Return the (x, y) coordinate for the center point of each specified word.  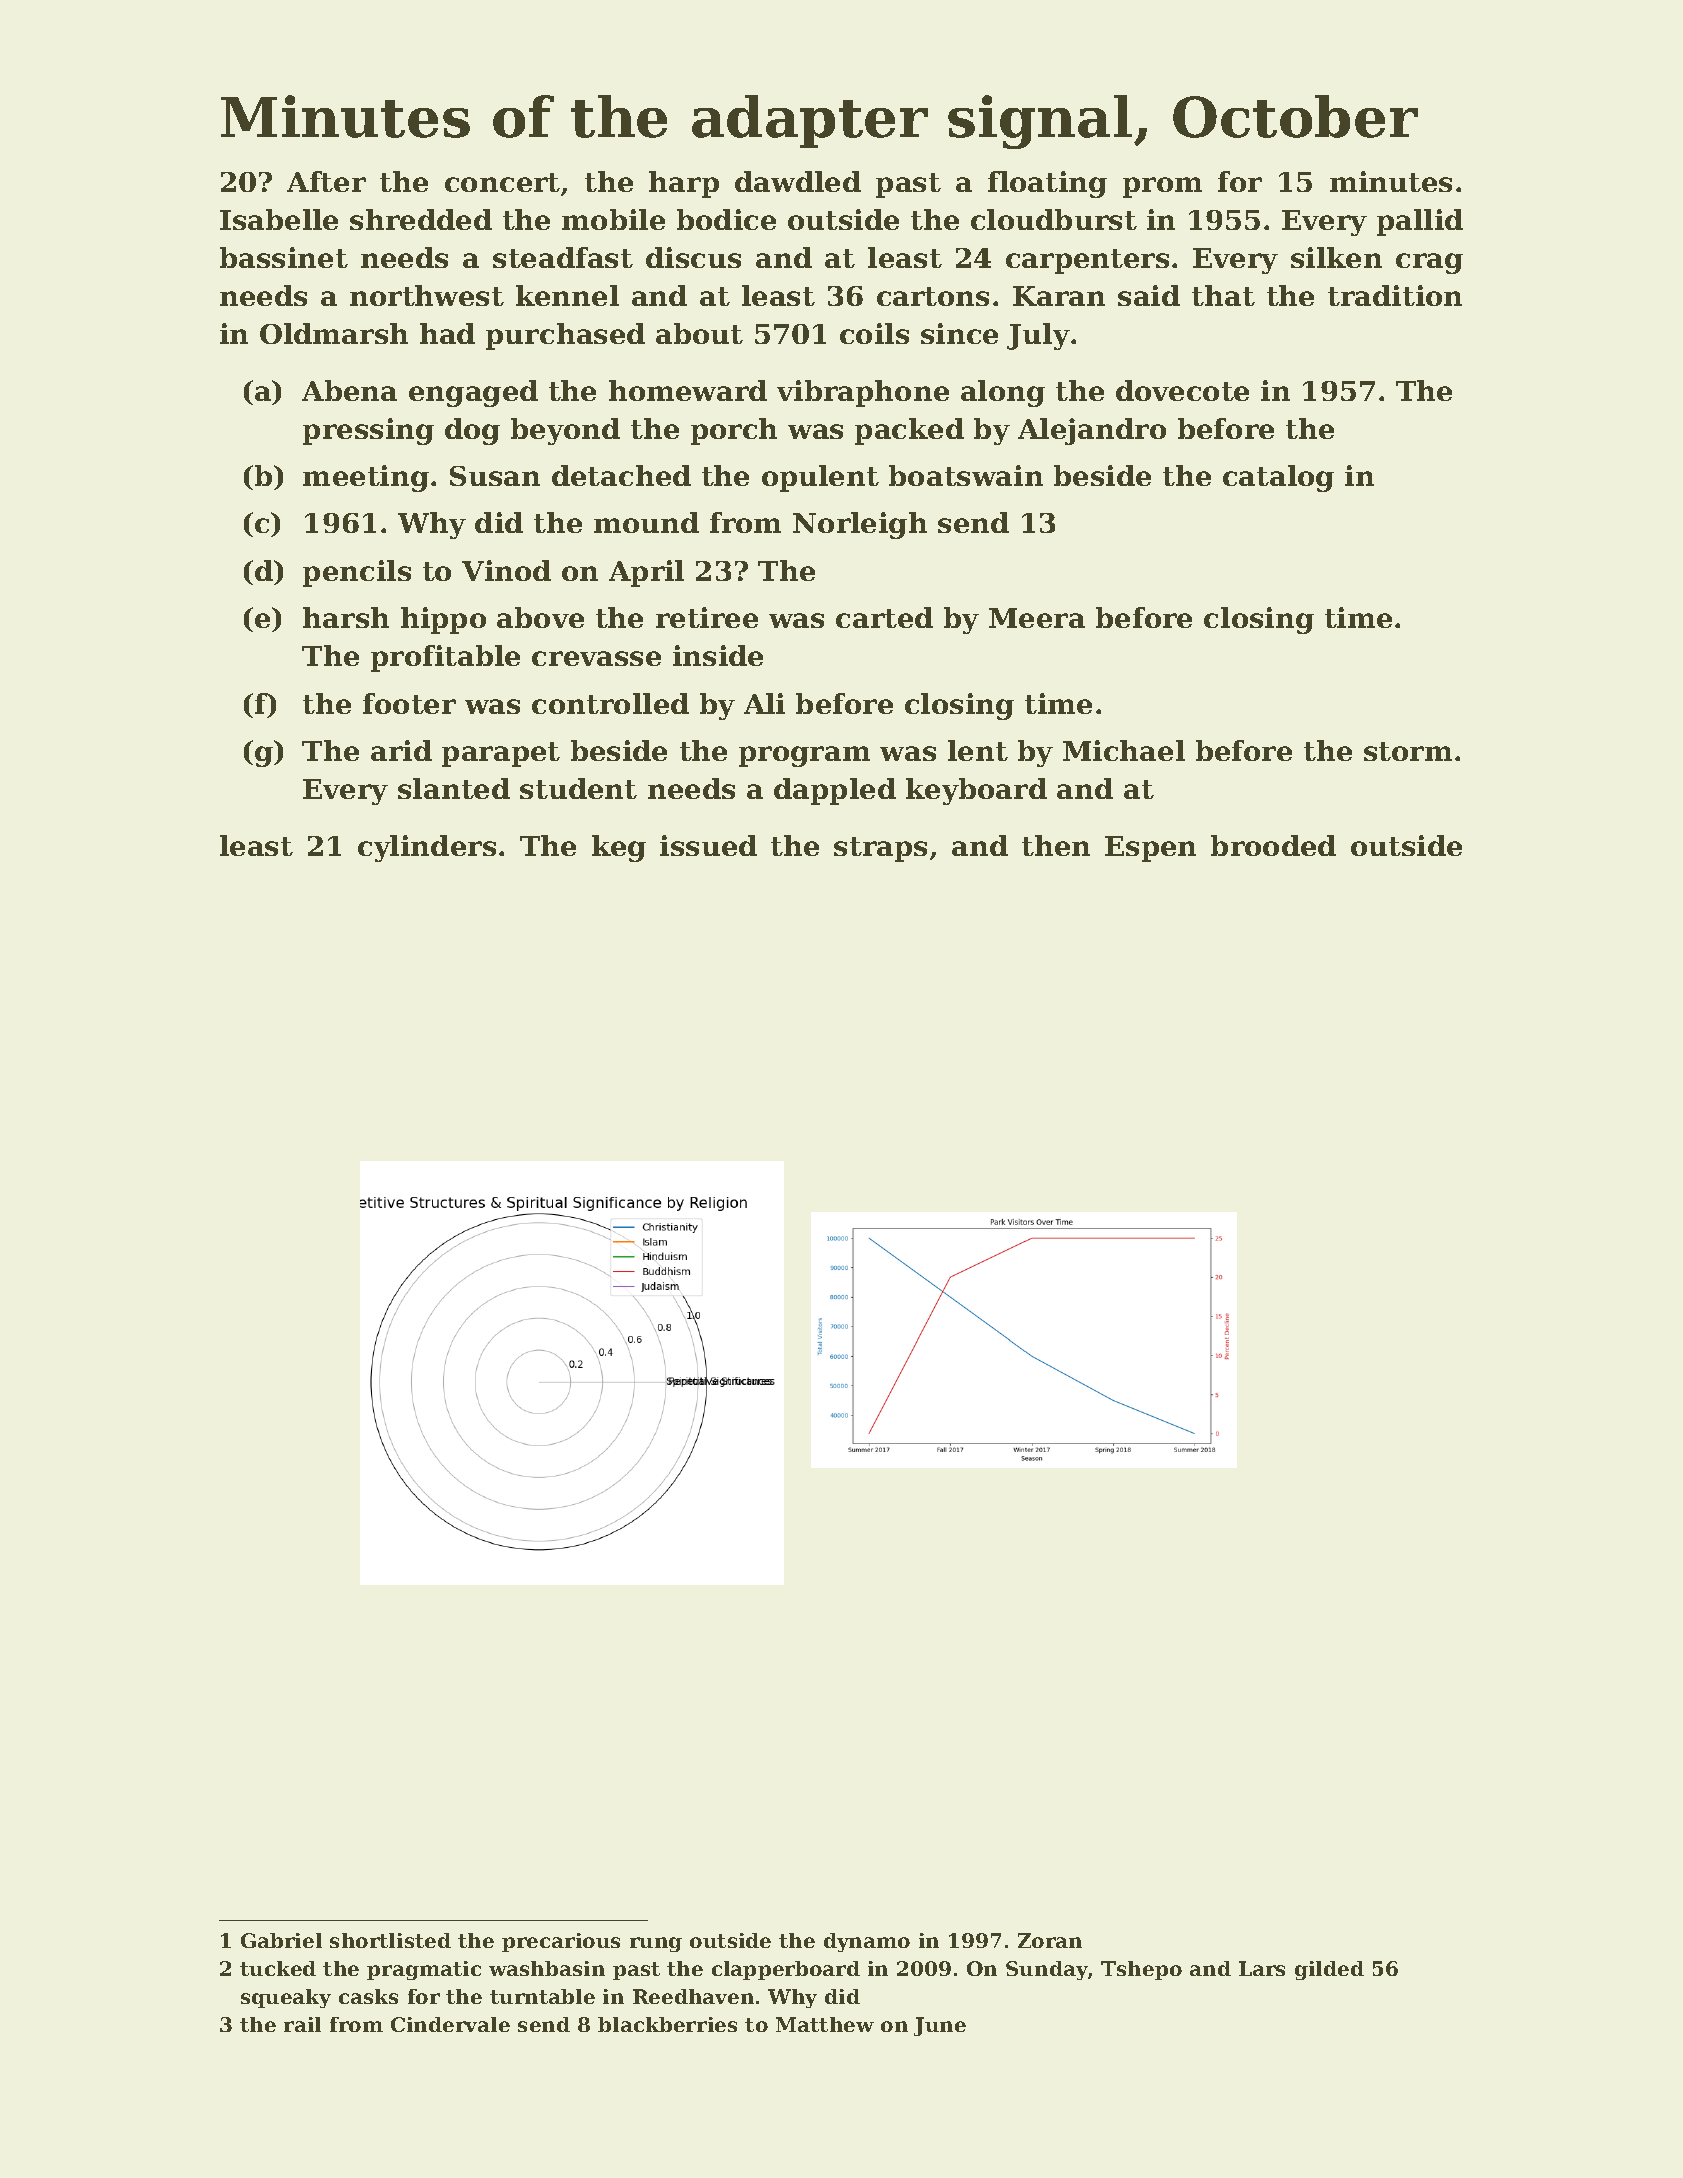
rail (302, 2024)
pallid (1420, 222)
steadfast (563, 257)
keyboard (976, 791)
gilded (1329, 1970)
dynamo (867, 1942)
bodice (726, 219)
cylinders (427, 848)
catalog (1278, 478)
